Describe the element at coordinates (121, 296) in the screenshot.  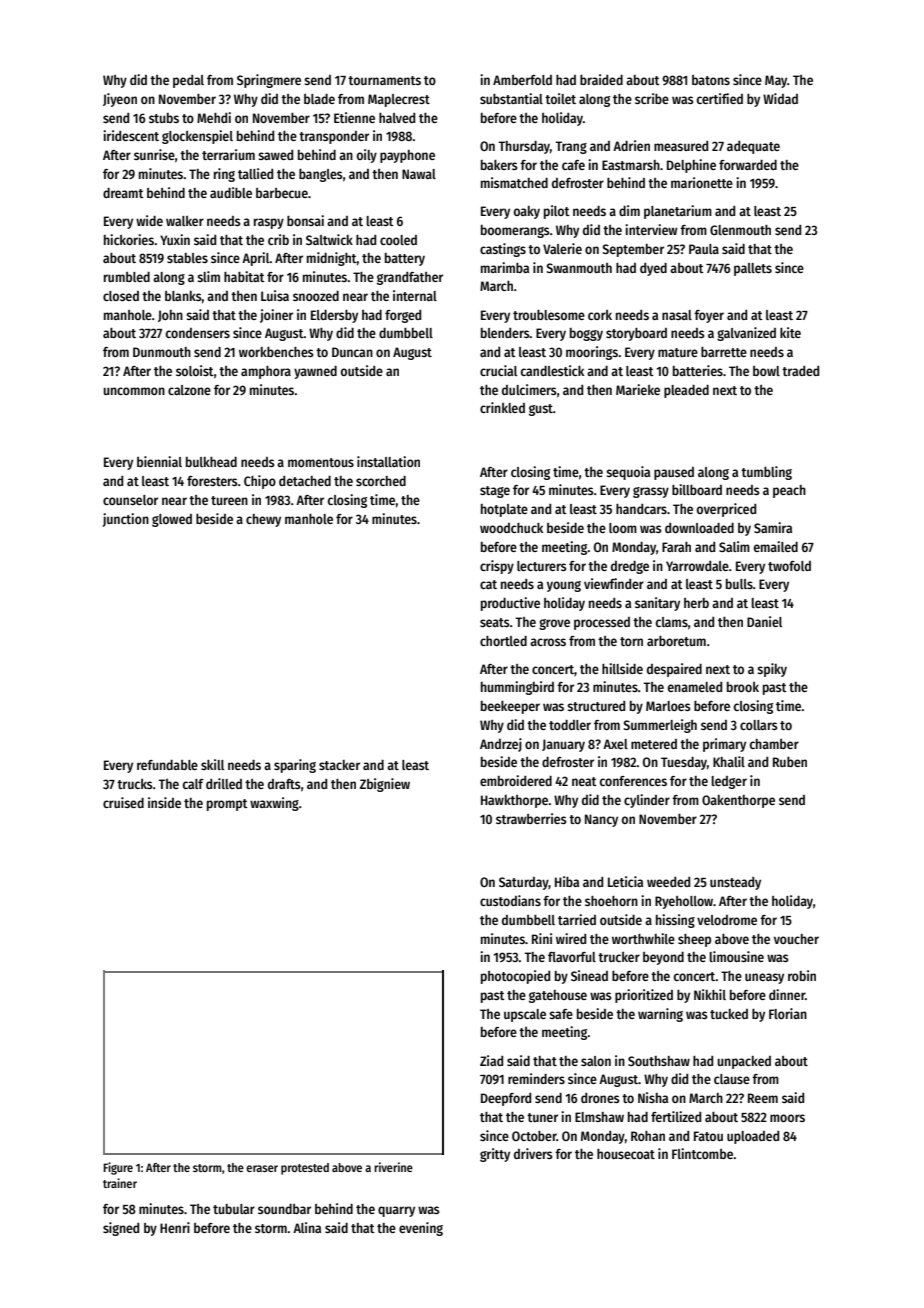
I see `closed` at that location.
